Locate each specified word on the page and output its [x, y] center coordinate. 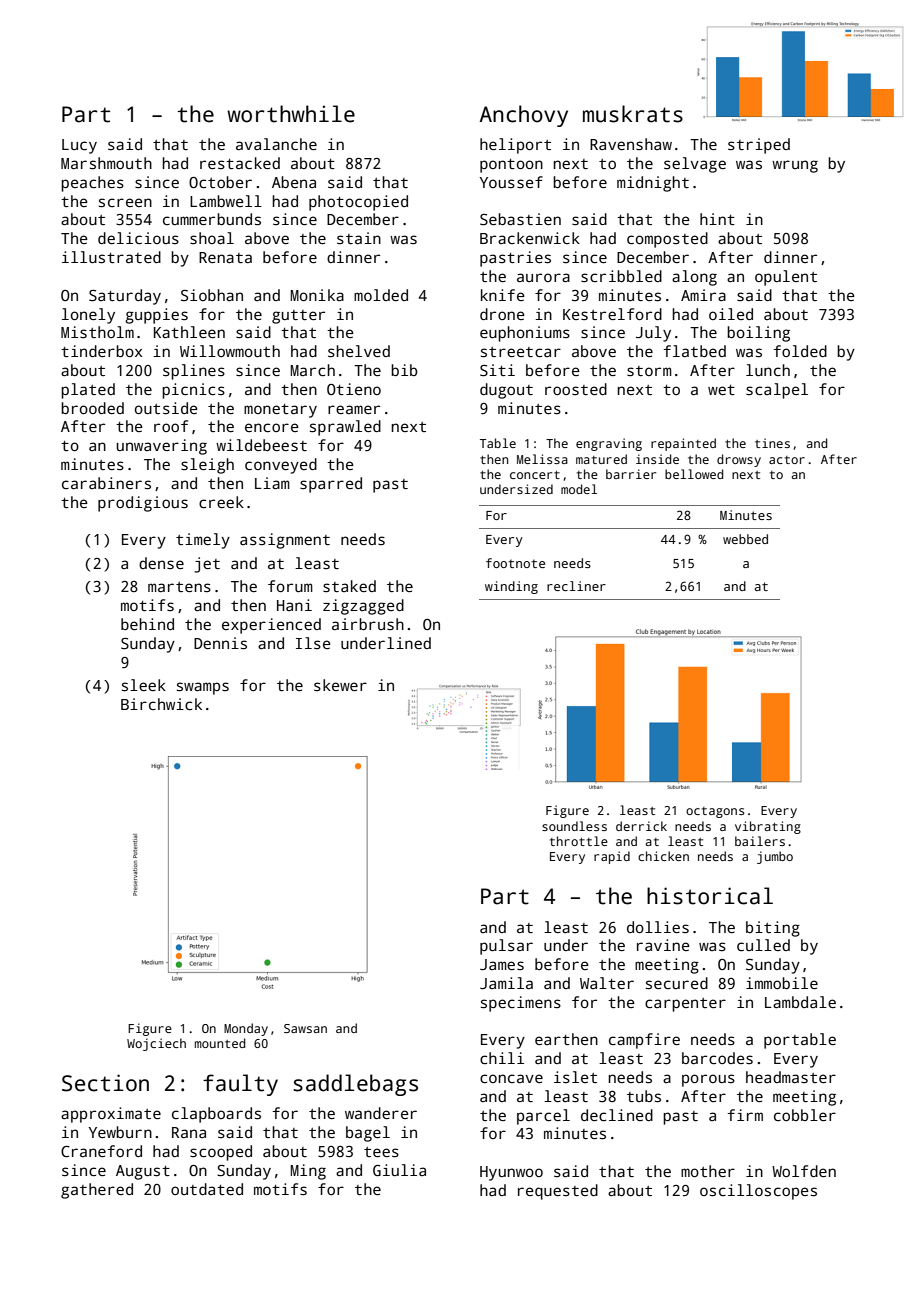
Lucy [79, 146]
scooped [221, 1153]
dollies [658, 927]
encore [272, 427]
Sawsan [305, 1028]
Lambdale [800, 1002]
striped [759, 146]
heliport [515, 146]
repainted [683, 444]
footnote [515, 563]
